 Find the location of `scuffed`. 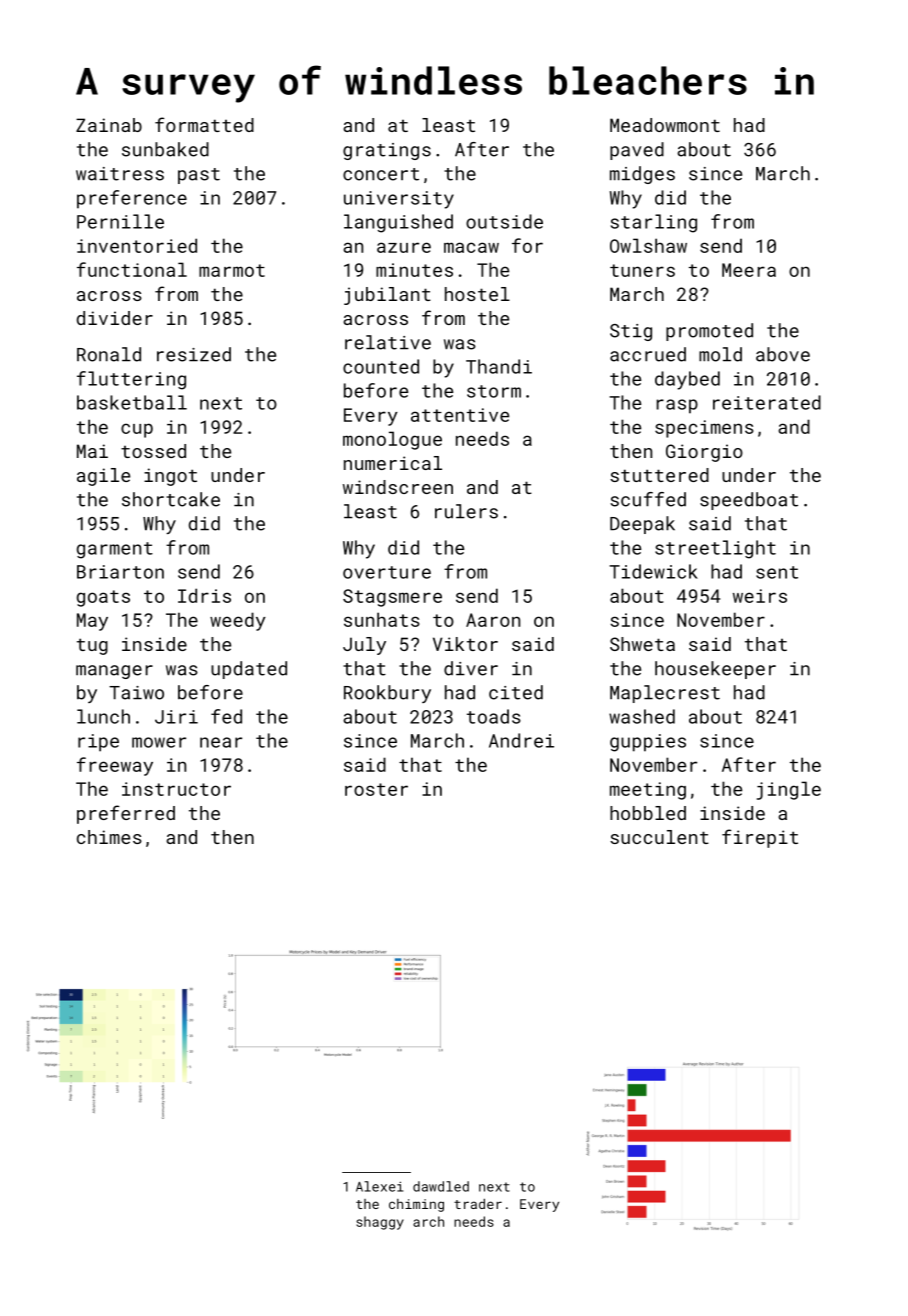

scuffed is located at coordinates (648, 499).
